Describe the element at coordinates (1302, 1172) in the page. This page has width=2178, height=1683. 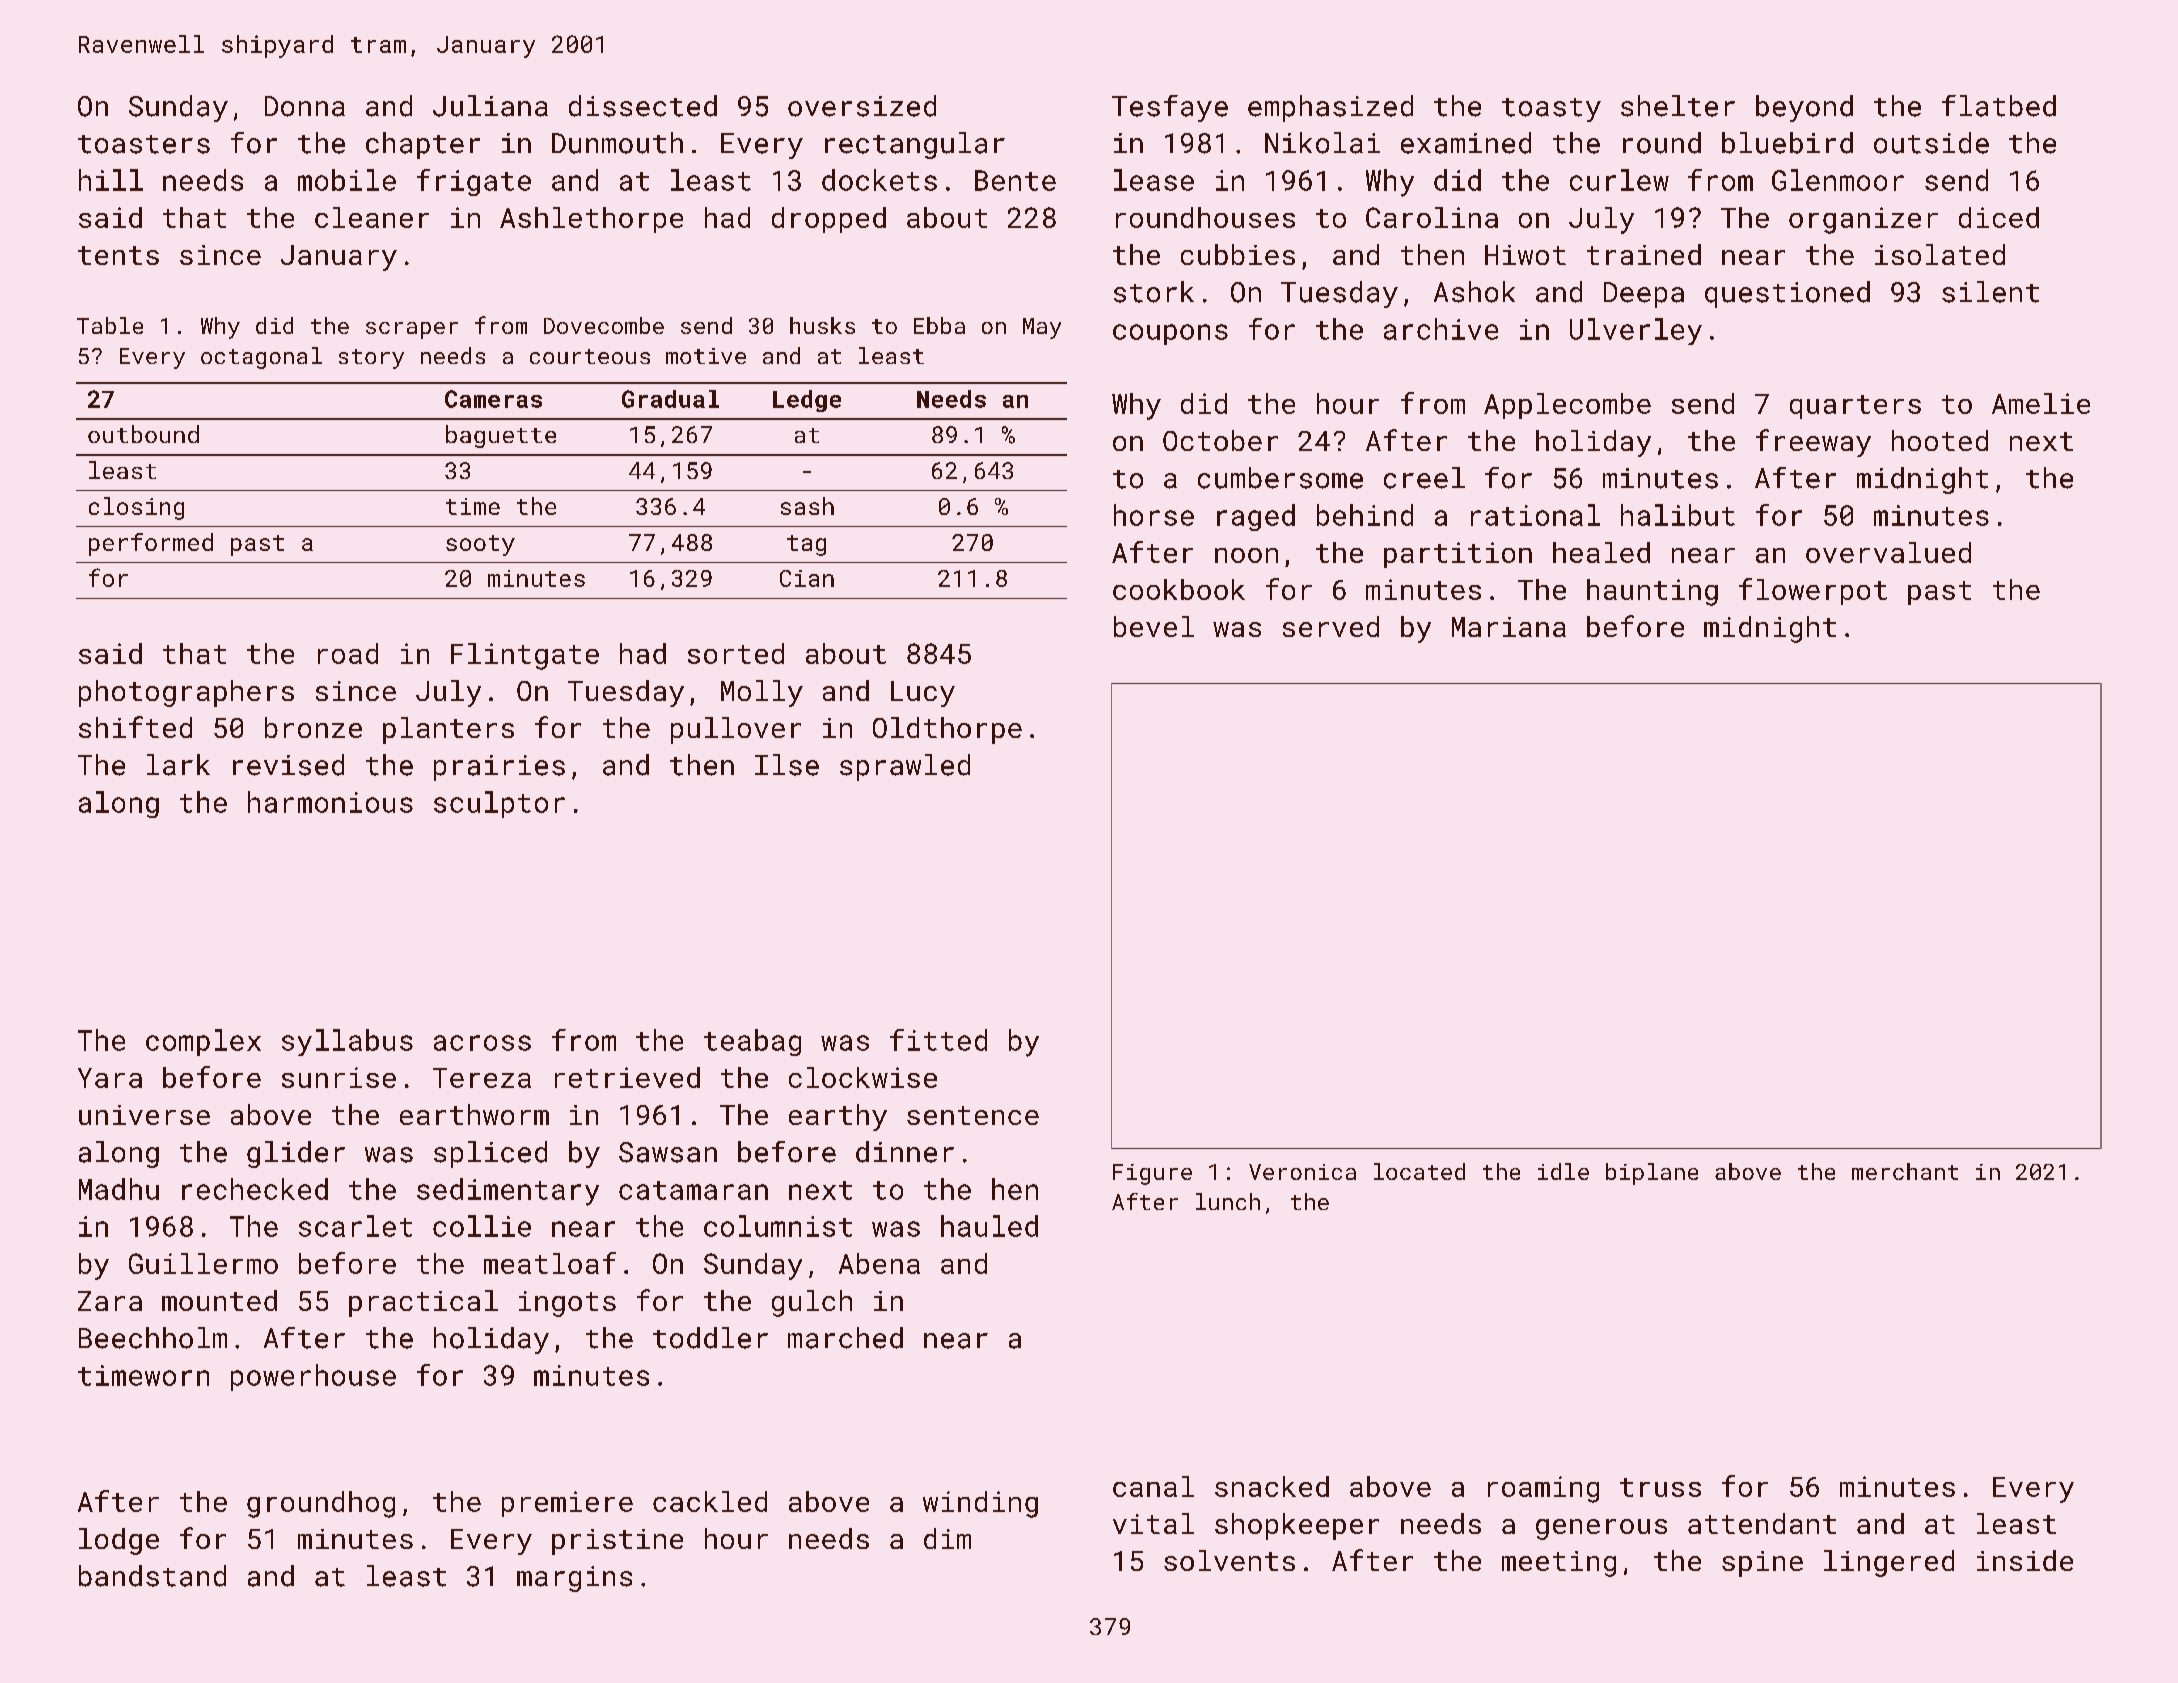
I see `Veronica` at that location.
